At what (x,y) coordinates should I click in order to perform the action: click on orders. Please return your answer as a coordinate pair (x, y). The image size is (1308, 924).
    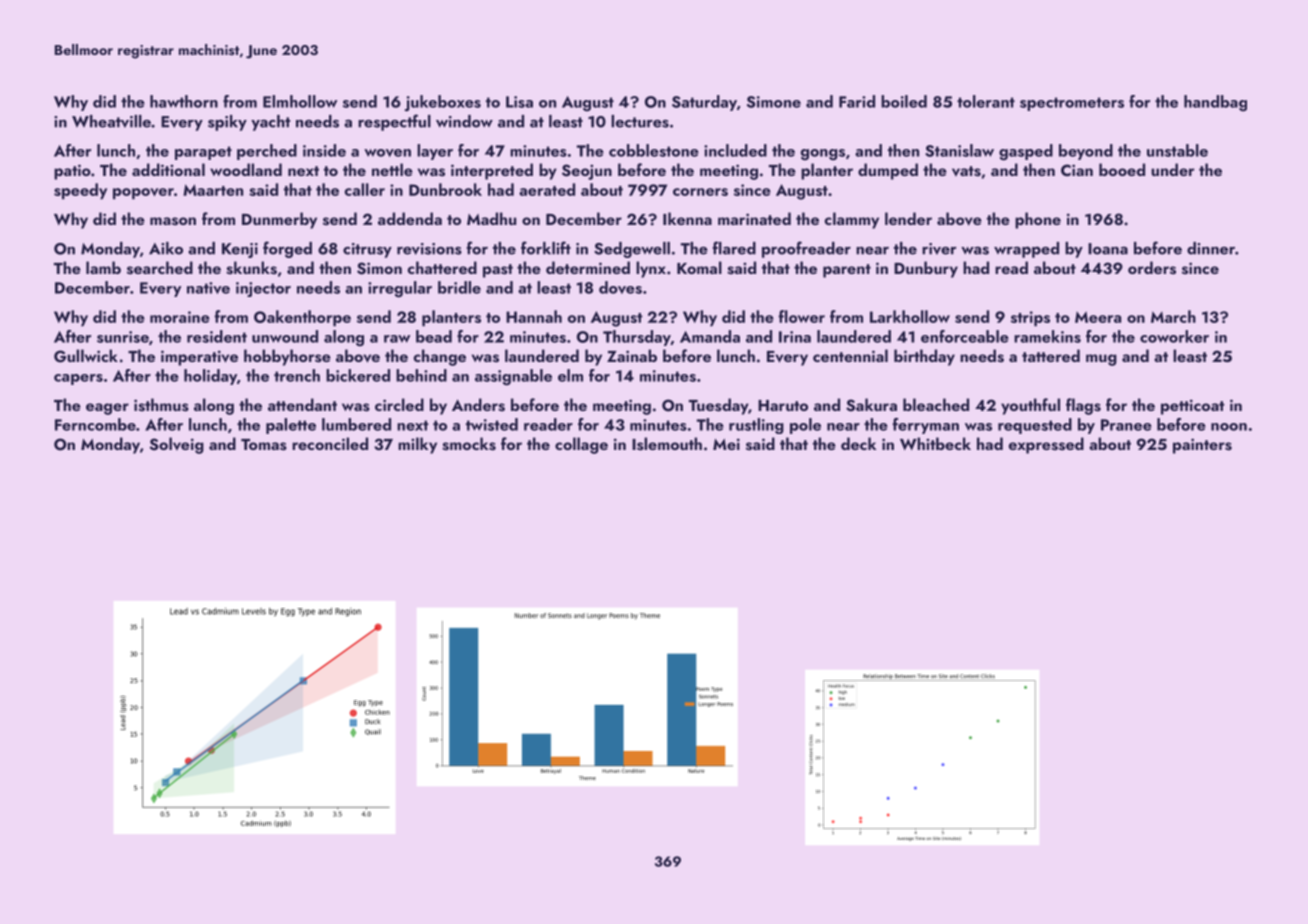
    Looking at the image, I should click on (1152, 268).
